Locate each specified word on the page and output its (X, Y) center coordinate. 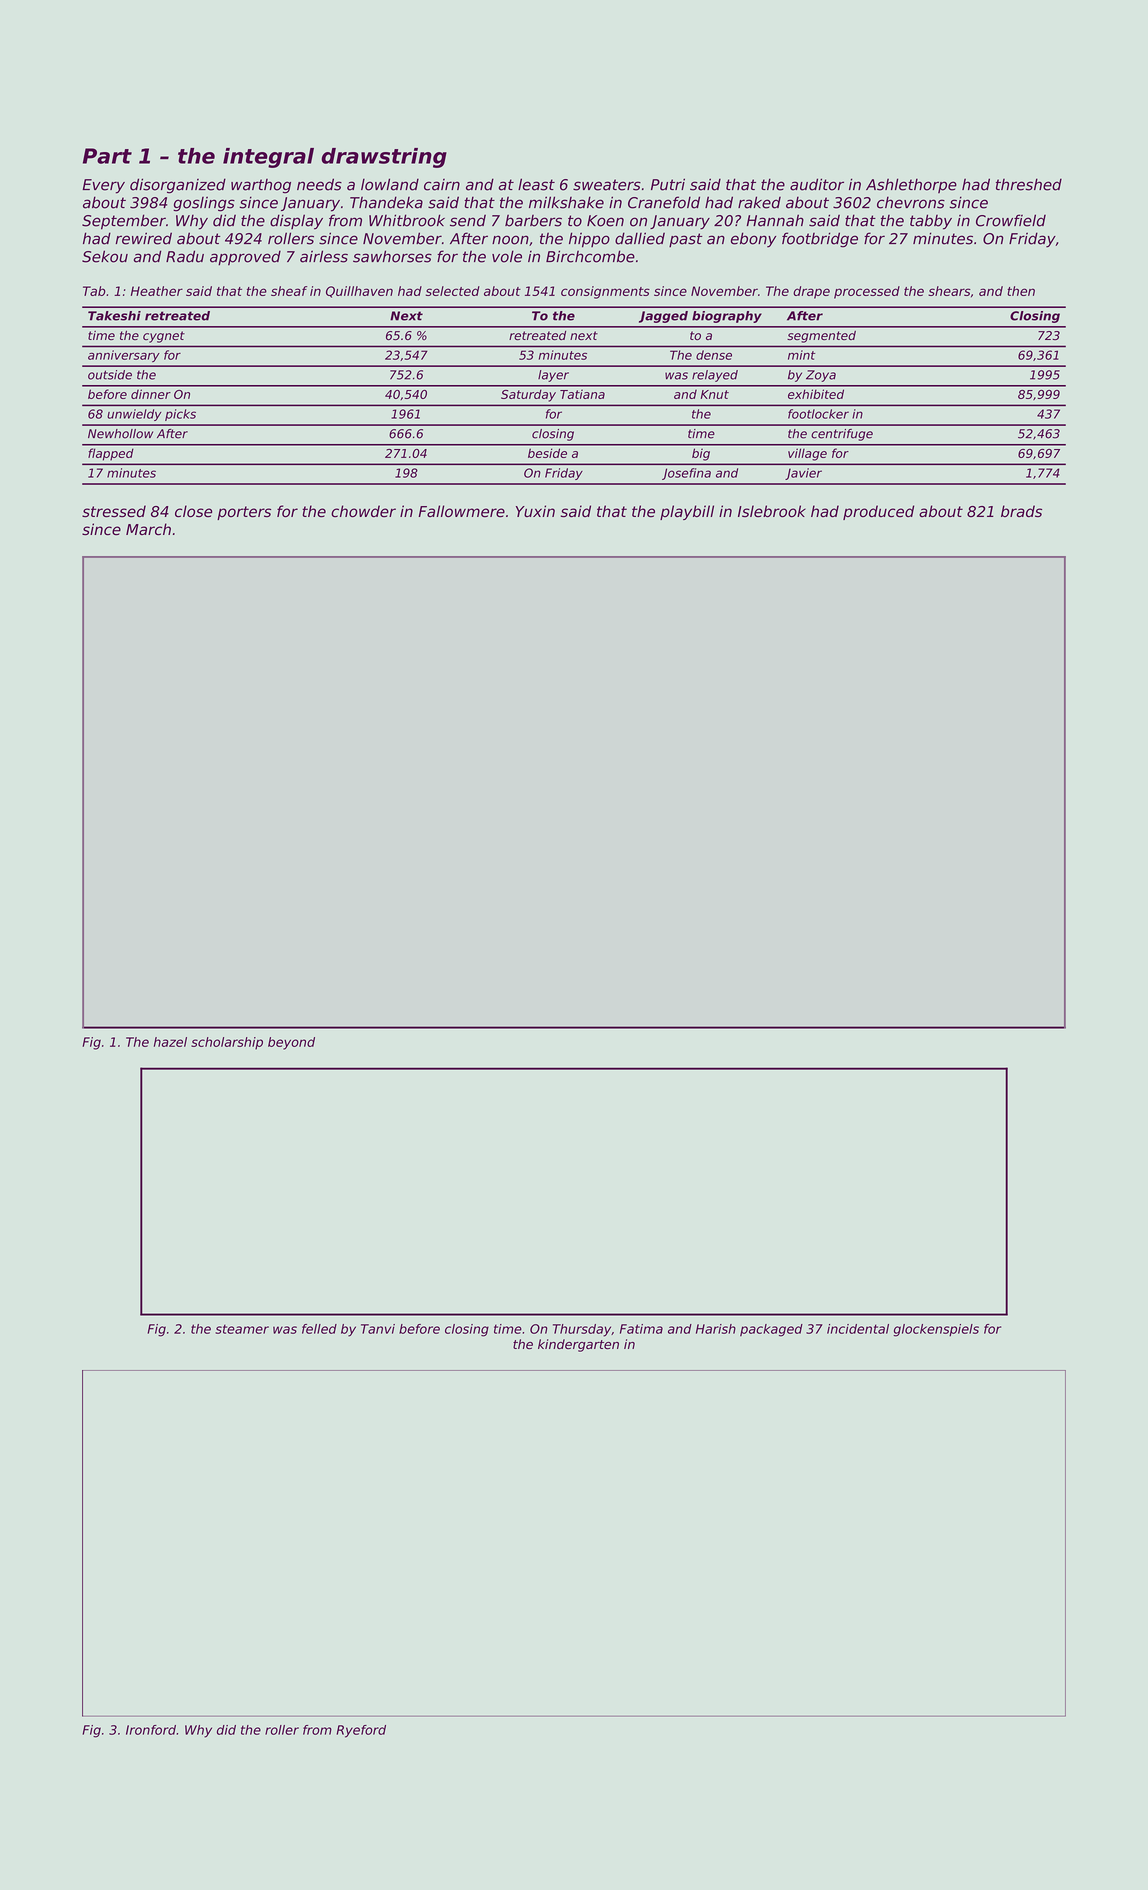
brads (1021, 511)
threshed (1029, 184)
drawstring (384, 158)
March (148, 529)
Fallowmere (461, 511)
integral (268, 158)
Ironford (151, 1730)
